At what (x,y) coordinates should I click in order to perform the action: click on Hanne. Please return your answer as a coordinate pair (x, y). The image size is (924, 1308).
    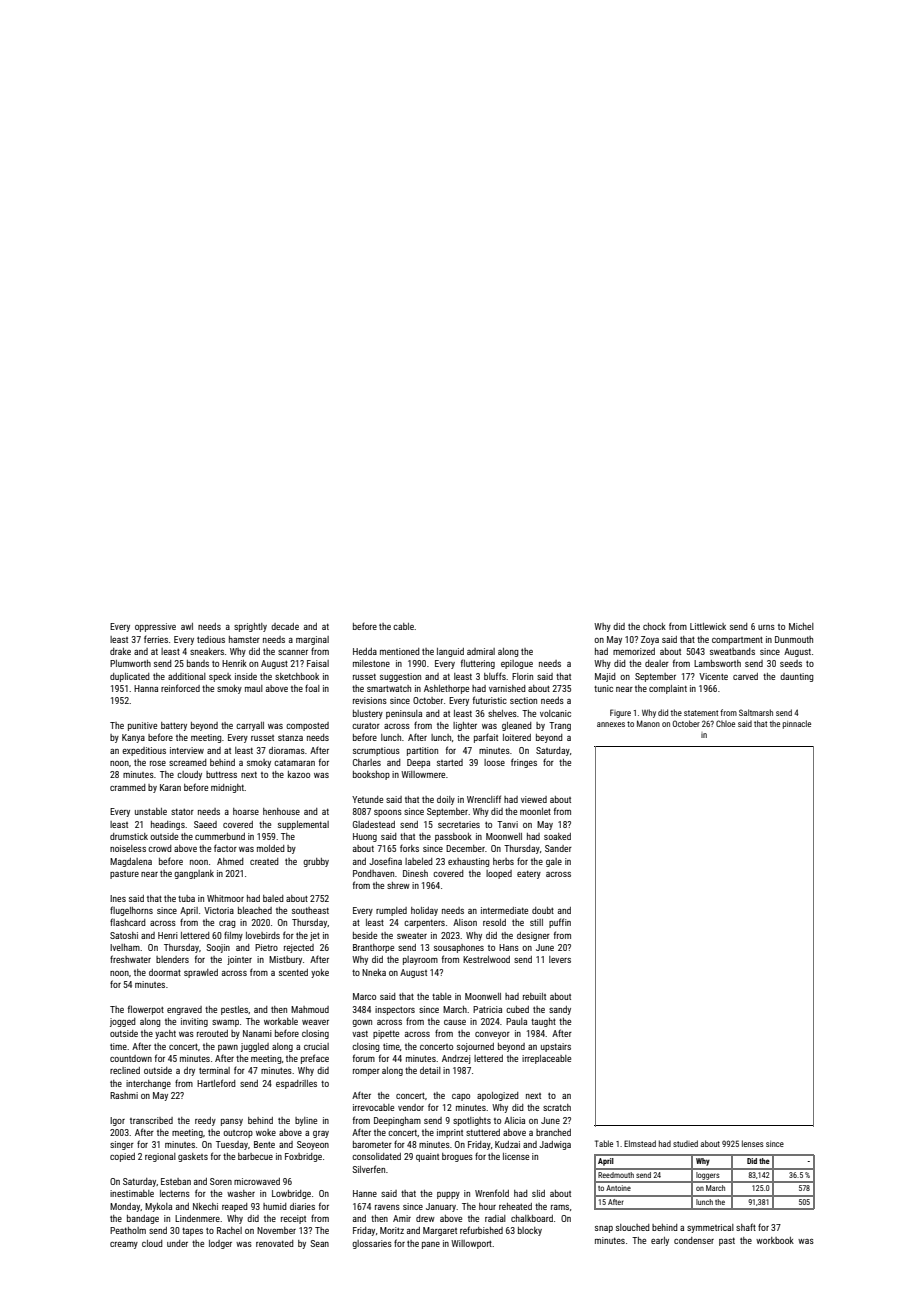
    Looking at the image, I should click on (365, 1193).
